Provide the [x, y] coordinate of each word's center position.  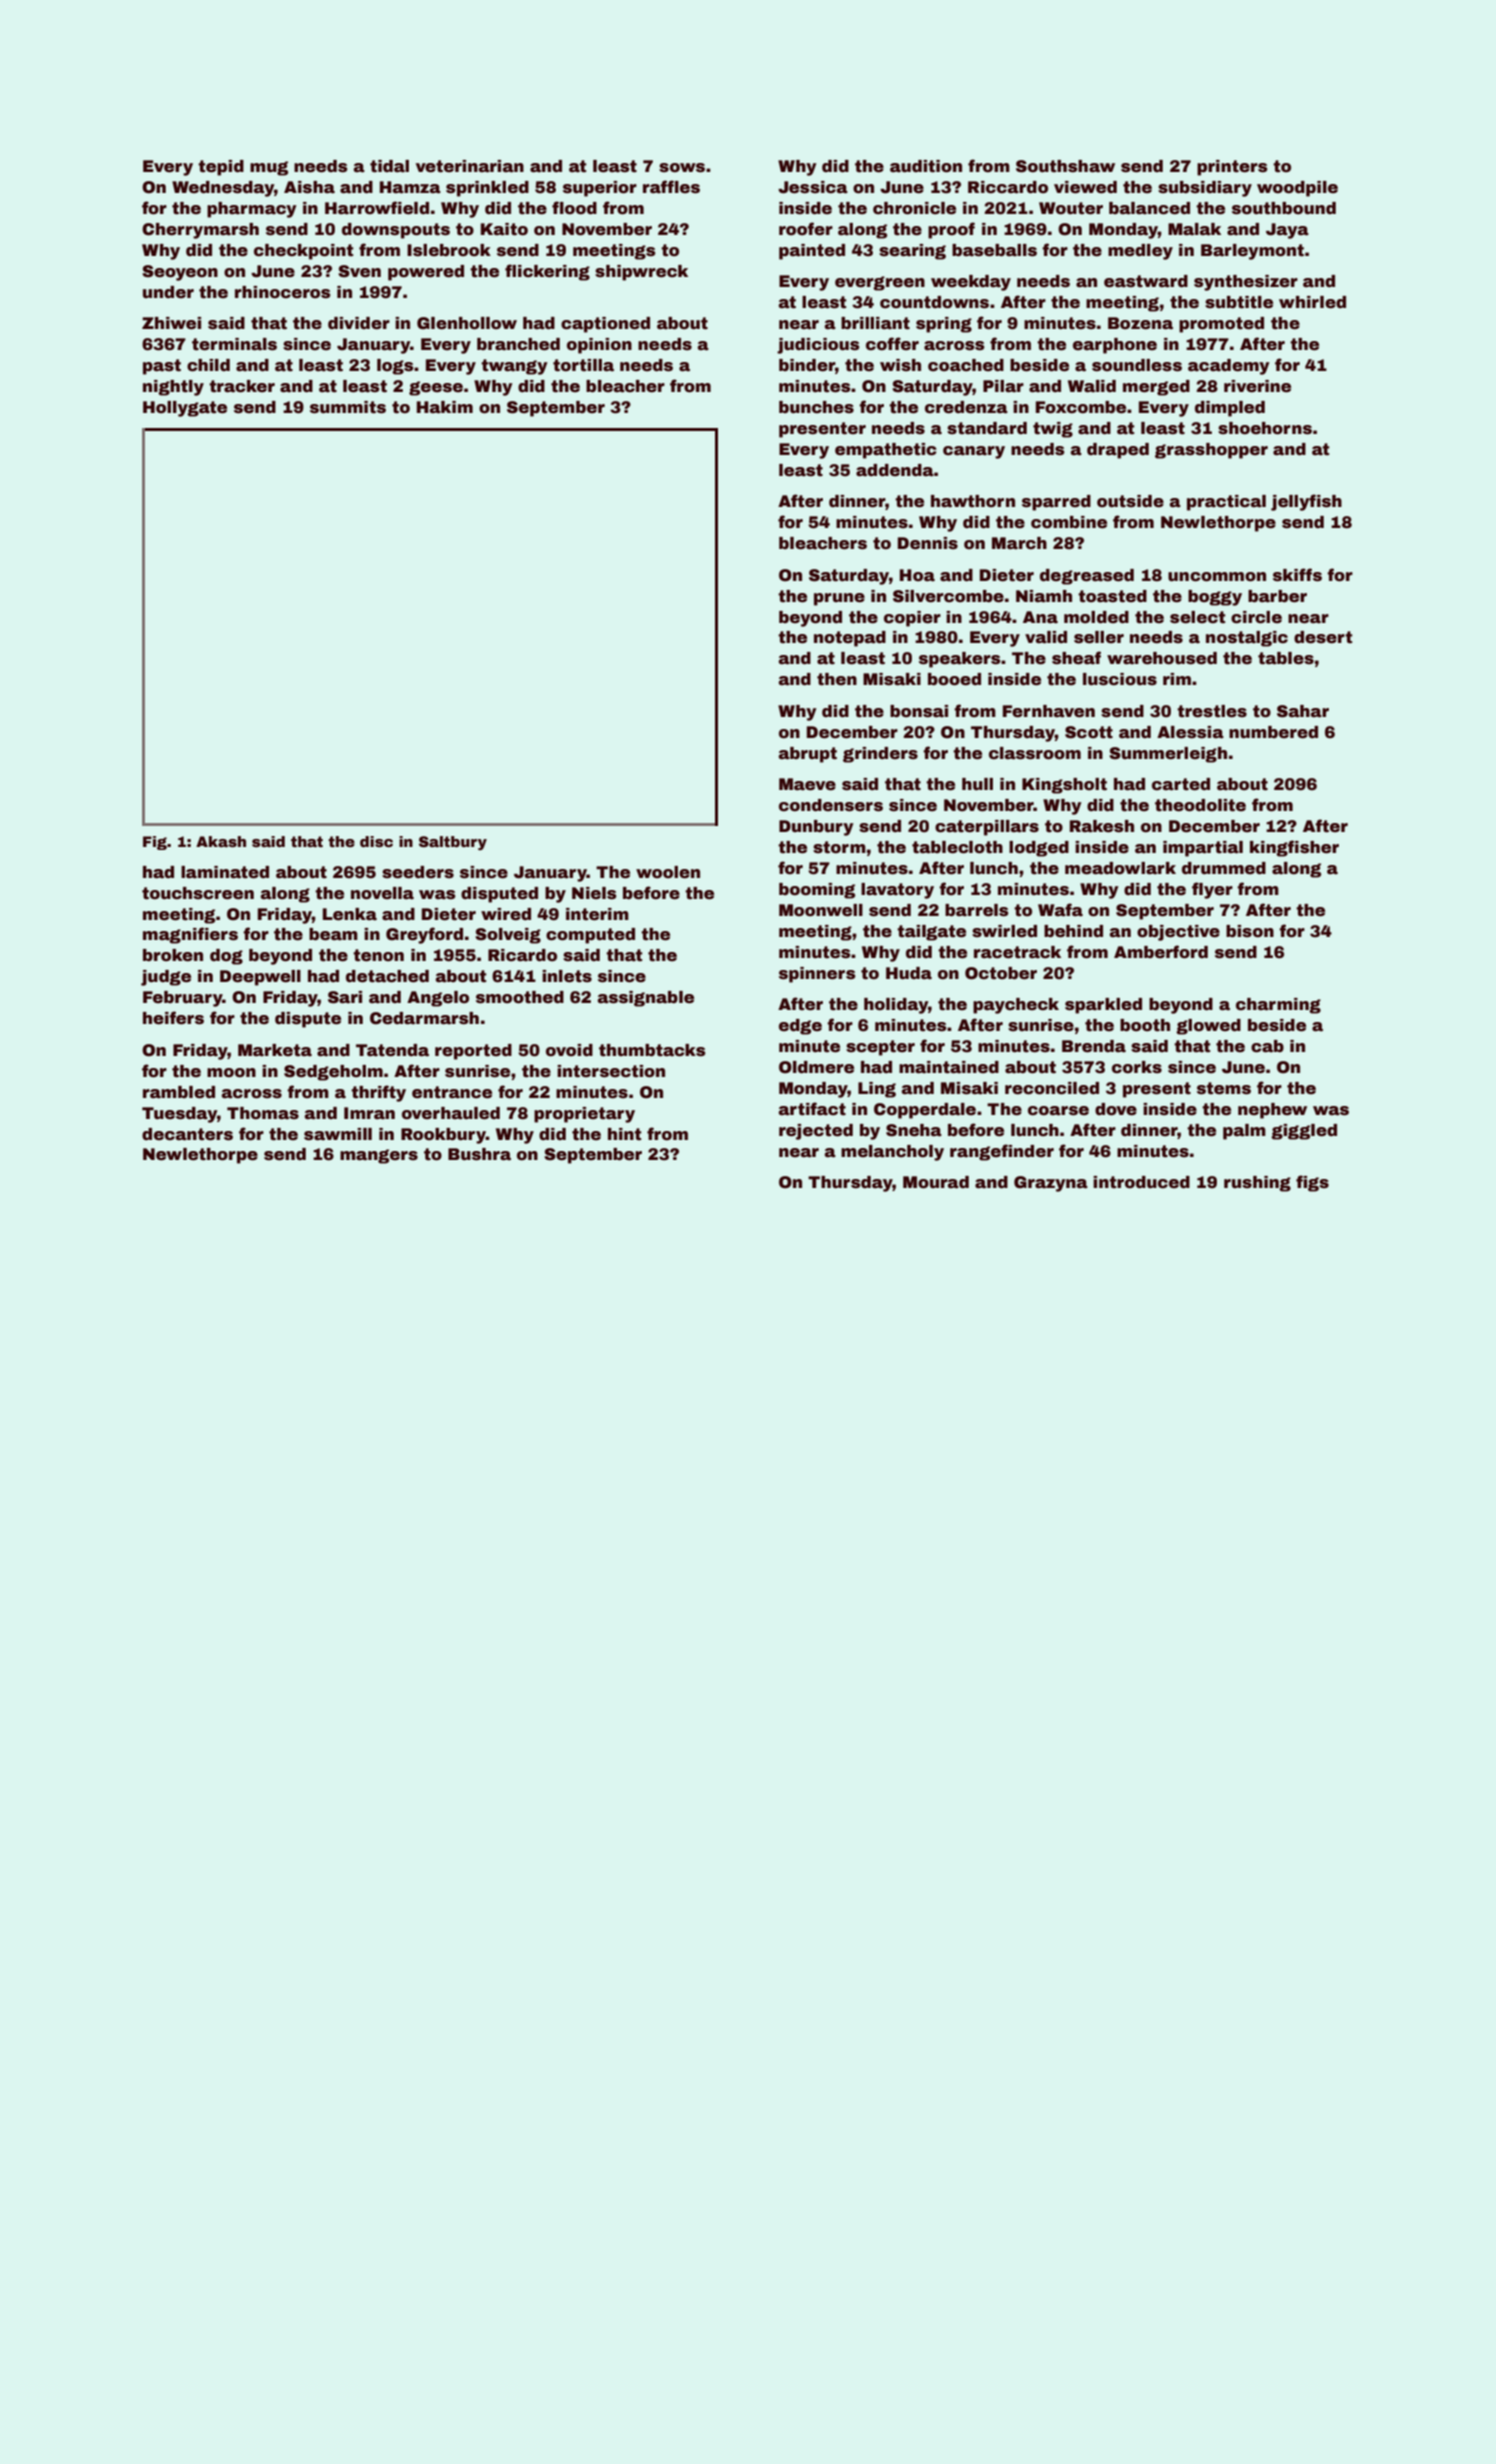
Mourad [936, 1182]
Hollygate [185, 409]
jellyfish [1306, 502]
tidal [389, 166]
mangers [379, 1156]
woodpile [1297, 189]
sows [682, 168]
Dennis [928, 543]
